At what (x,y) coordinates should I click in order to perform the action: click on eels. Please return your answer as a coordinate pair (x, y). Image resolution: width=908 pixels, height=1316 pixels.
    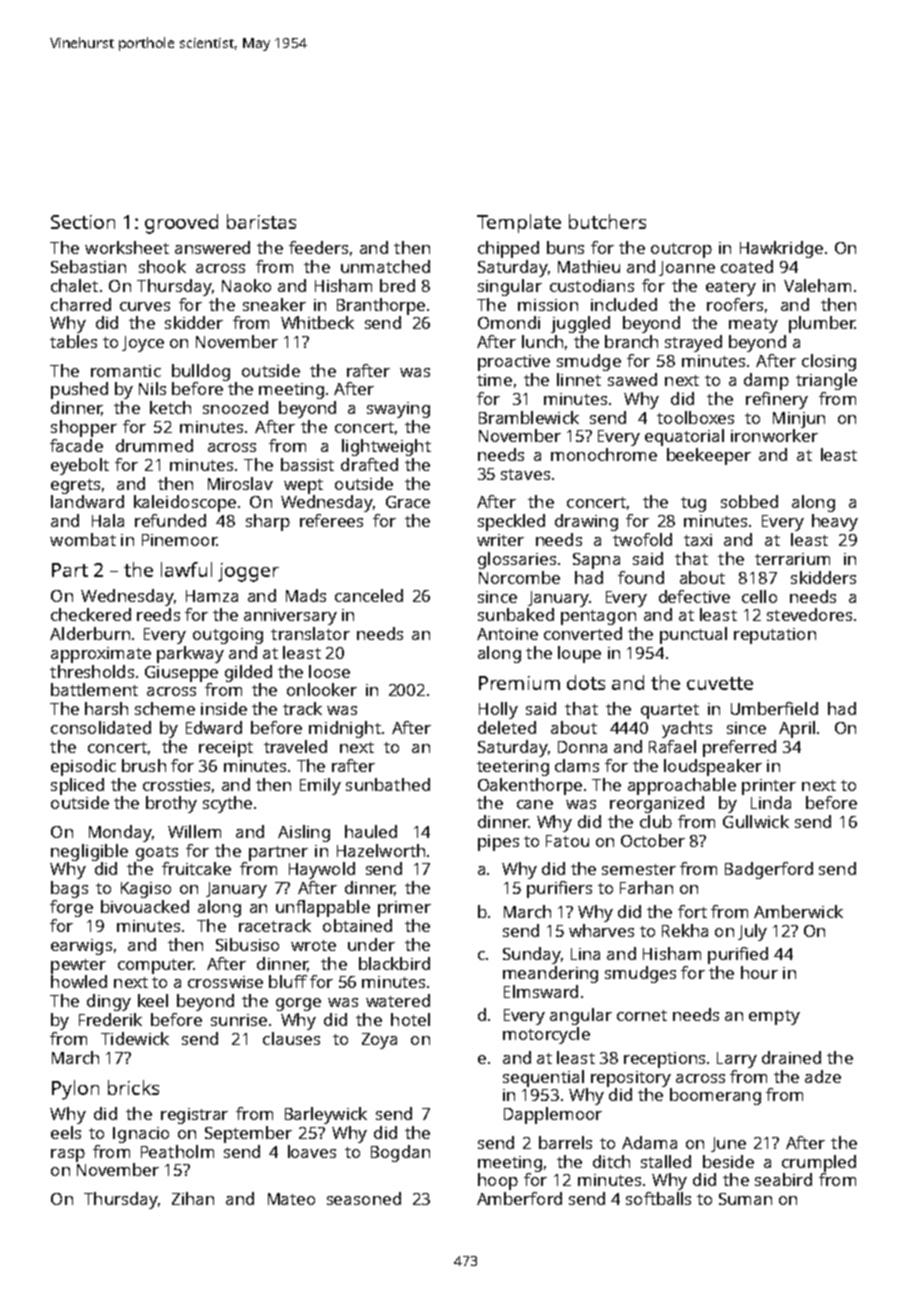
    Looking at the image, I should click on (66, 1132).
